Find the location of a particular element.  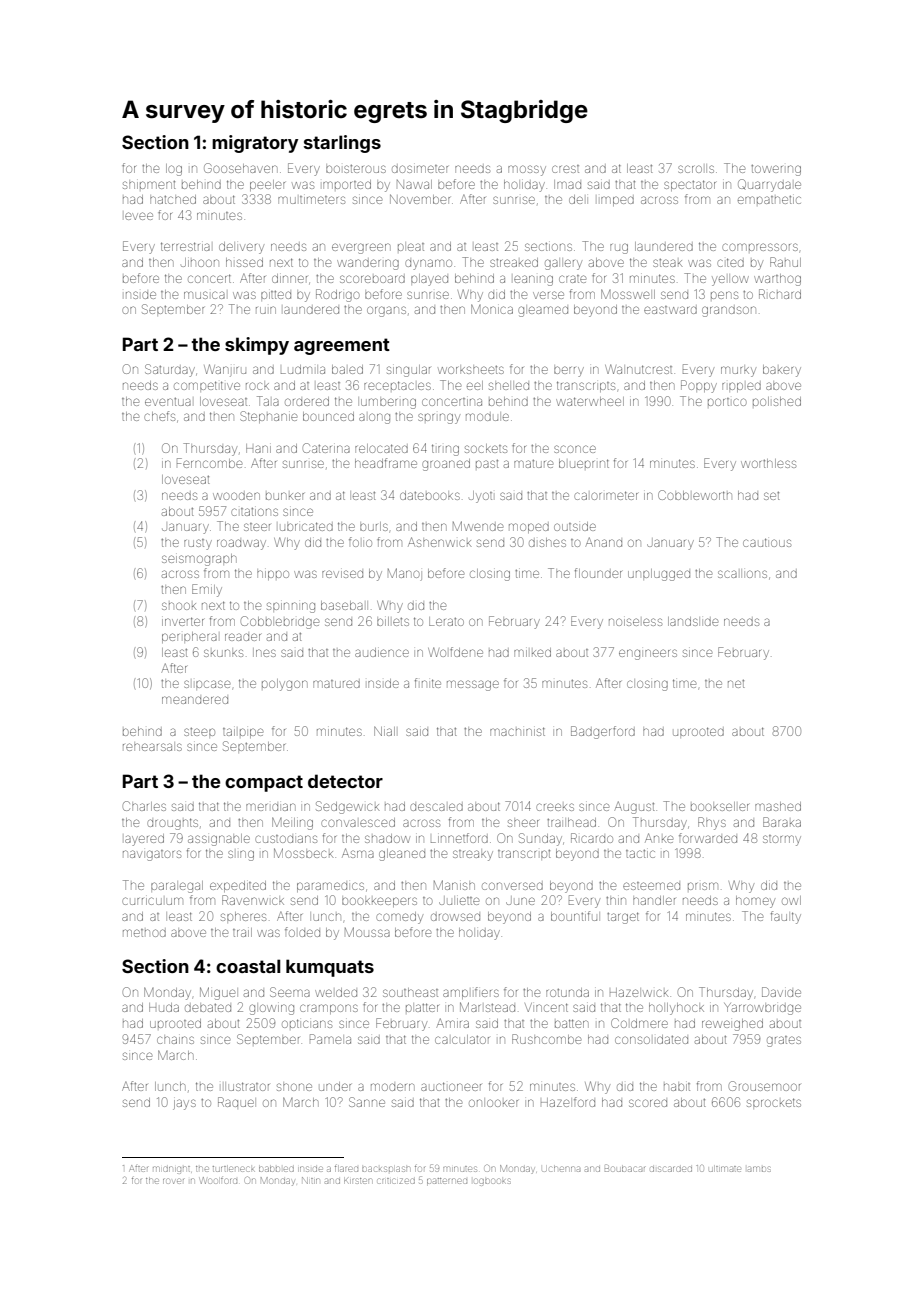

folded is located at coordinates (302, 932).
